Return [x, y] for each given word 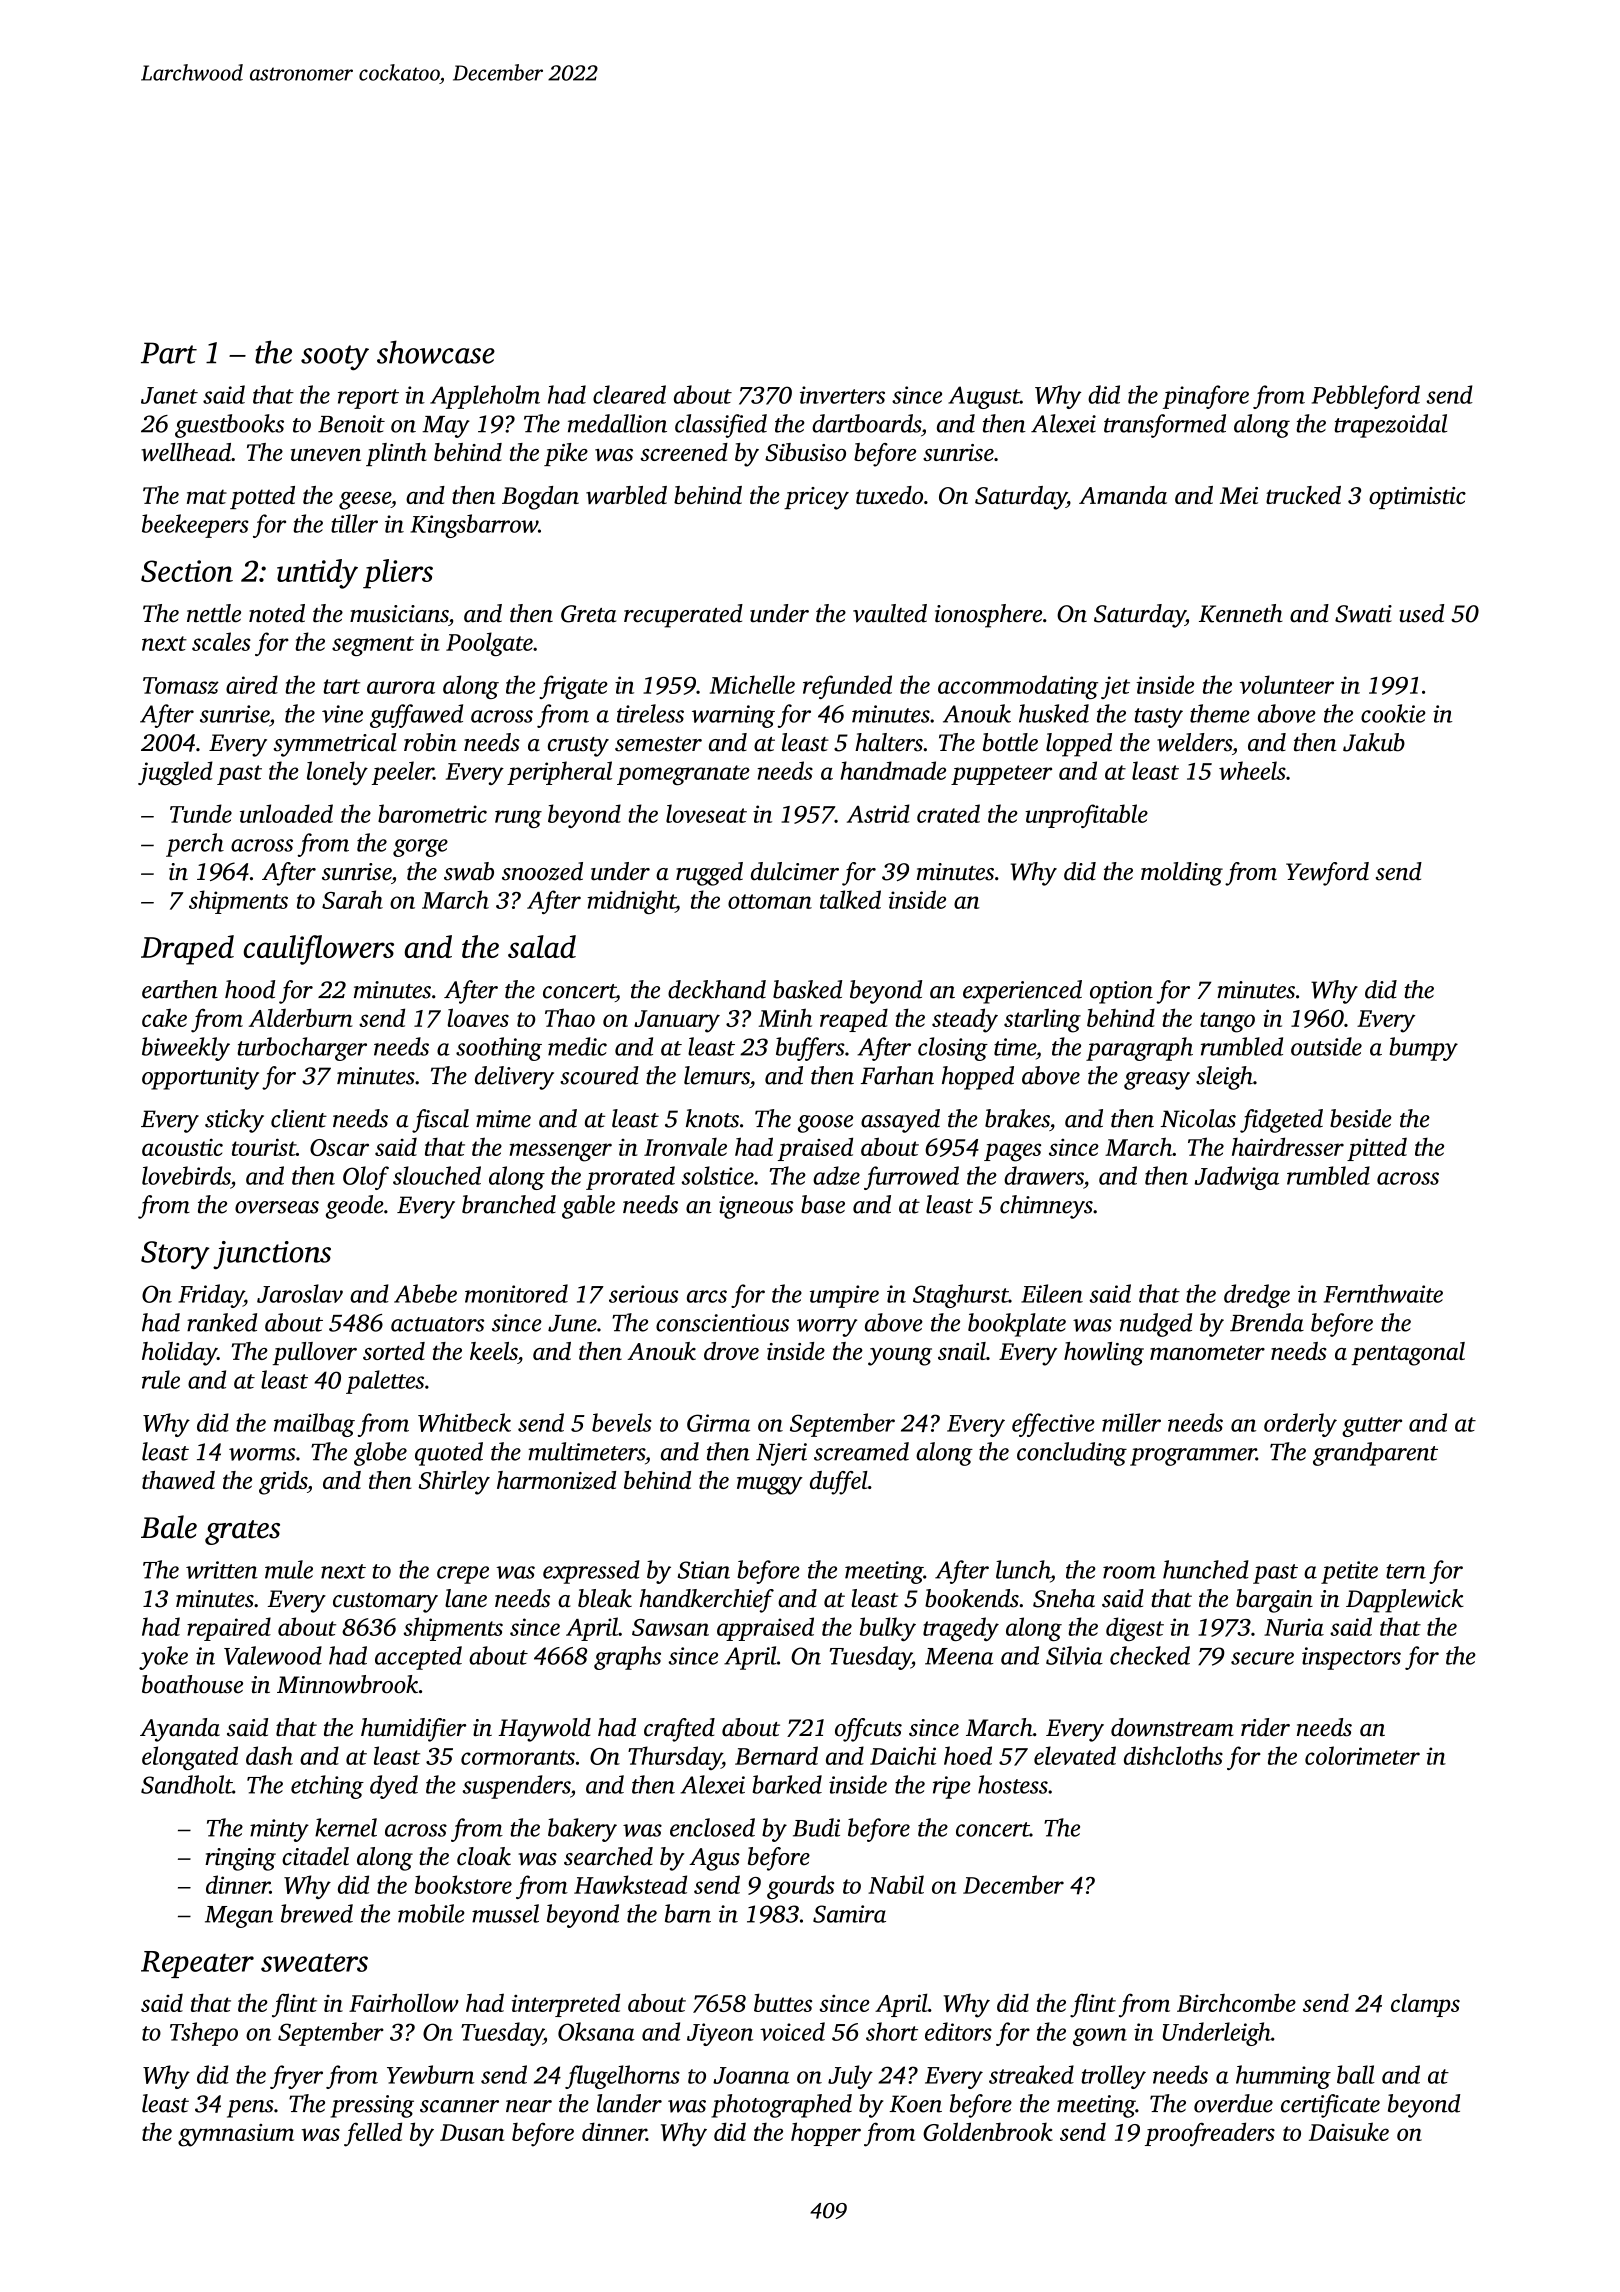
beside [1361, 1118]
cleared [629, 394]
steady [965, 1020]
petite [1349, 1572]
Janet [169, 395]
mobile [431, 1913]
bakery [582, 1830]
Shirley [454, 1483]
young [900, 1357]
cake [164, 1017]
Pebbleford [1366, 397]
